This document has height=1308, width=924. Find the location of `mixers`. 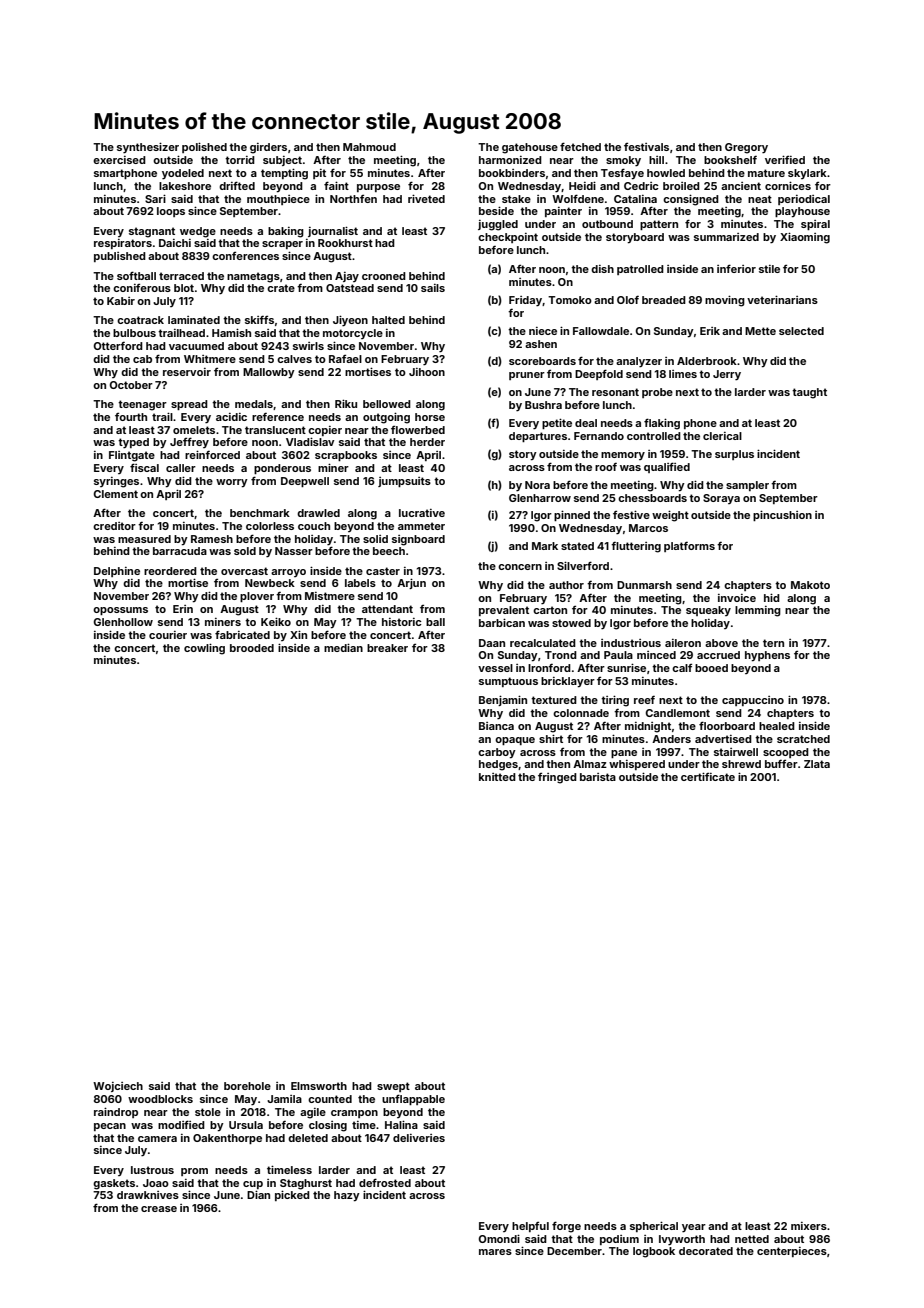

mixers is located at coordinates (809, 1226).
